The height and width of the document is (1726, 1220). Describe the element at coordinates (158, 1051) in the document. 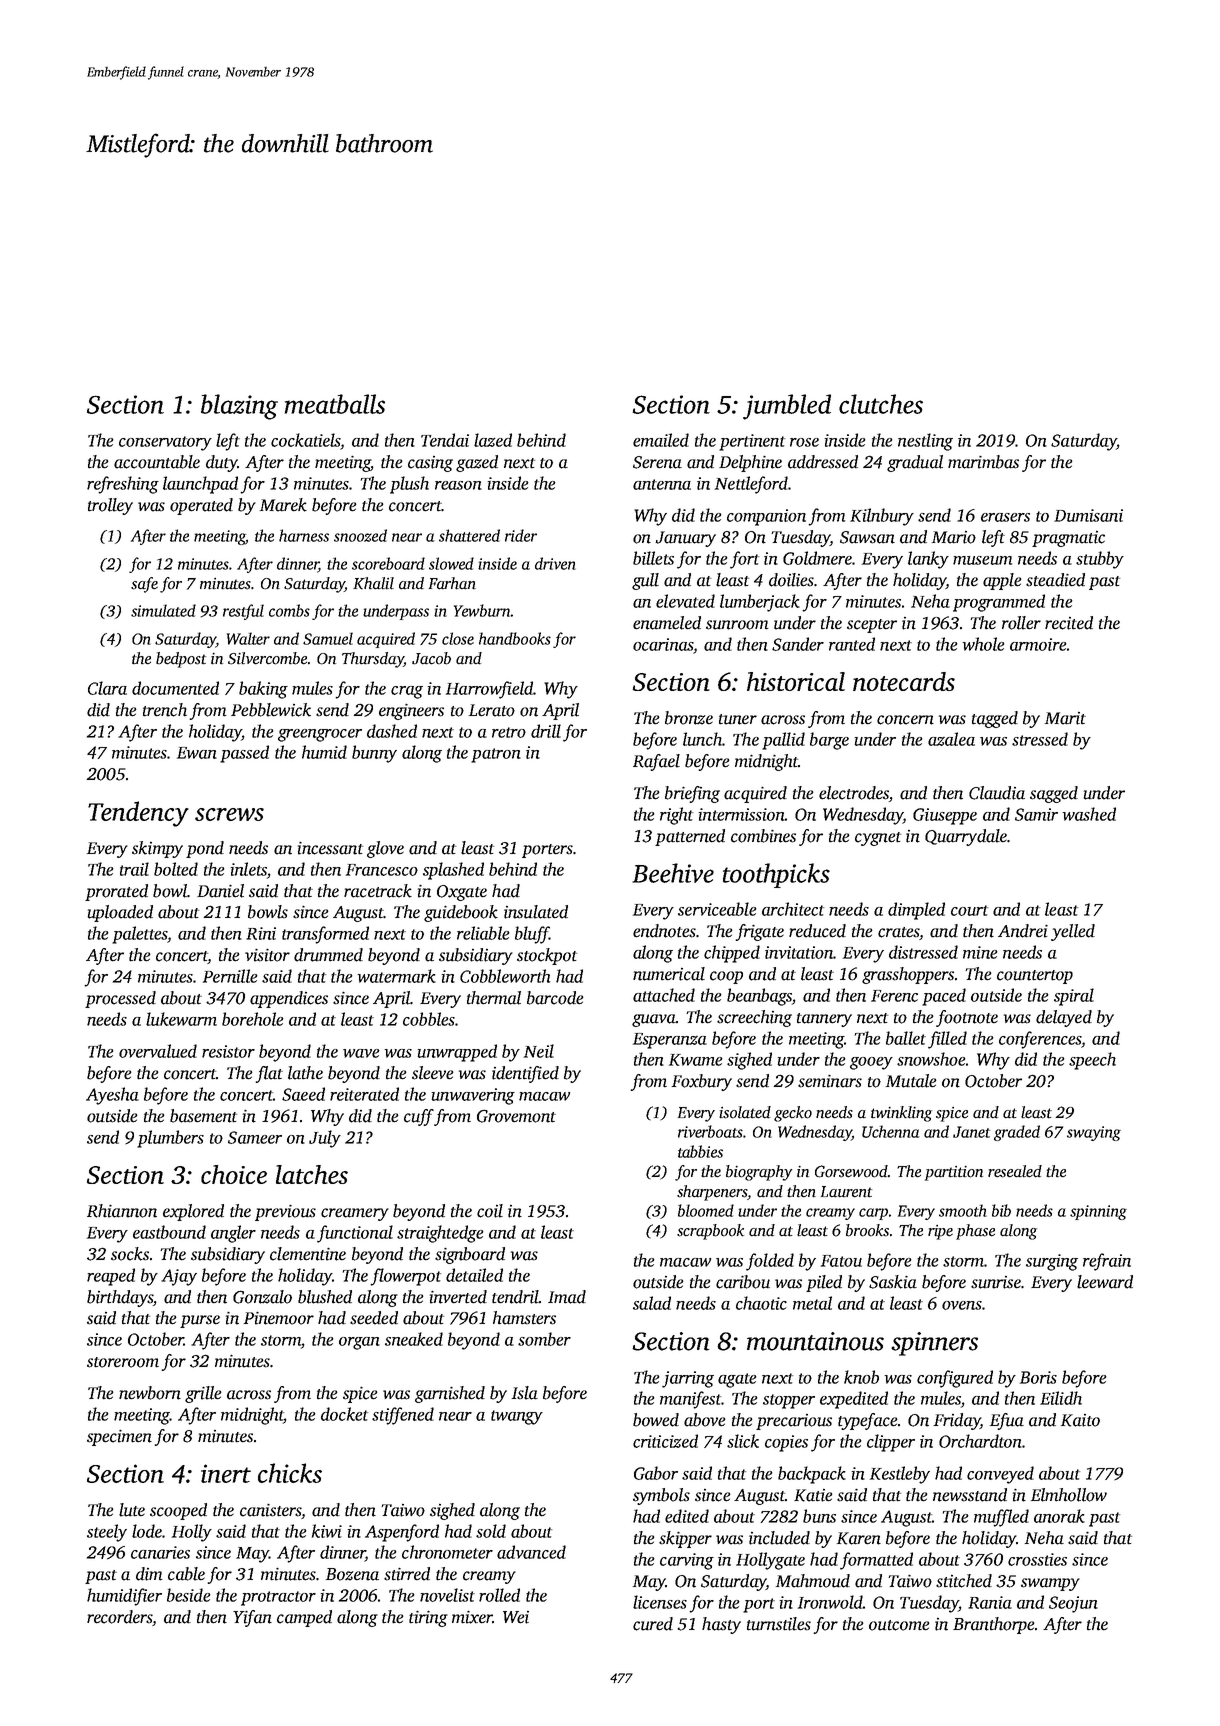

I see `overvalued` at that location.
